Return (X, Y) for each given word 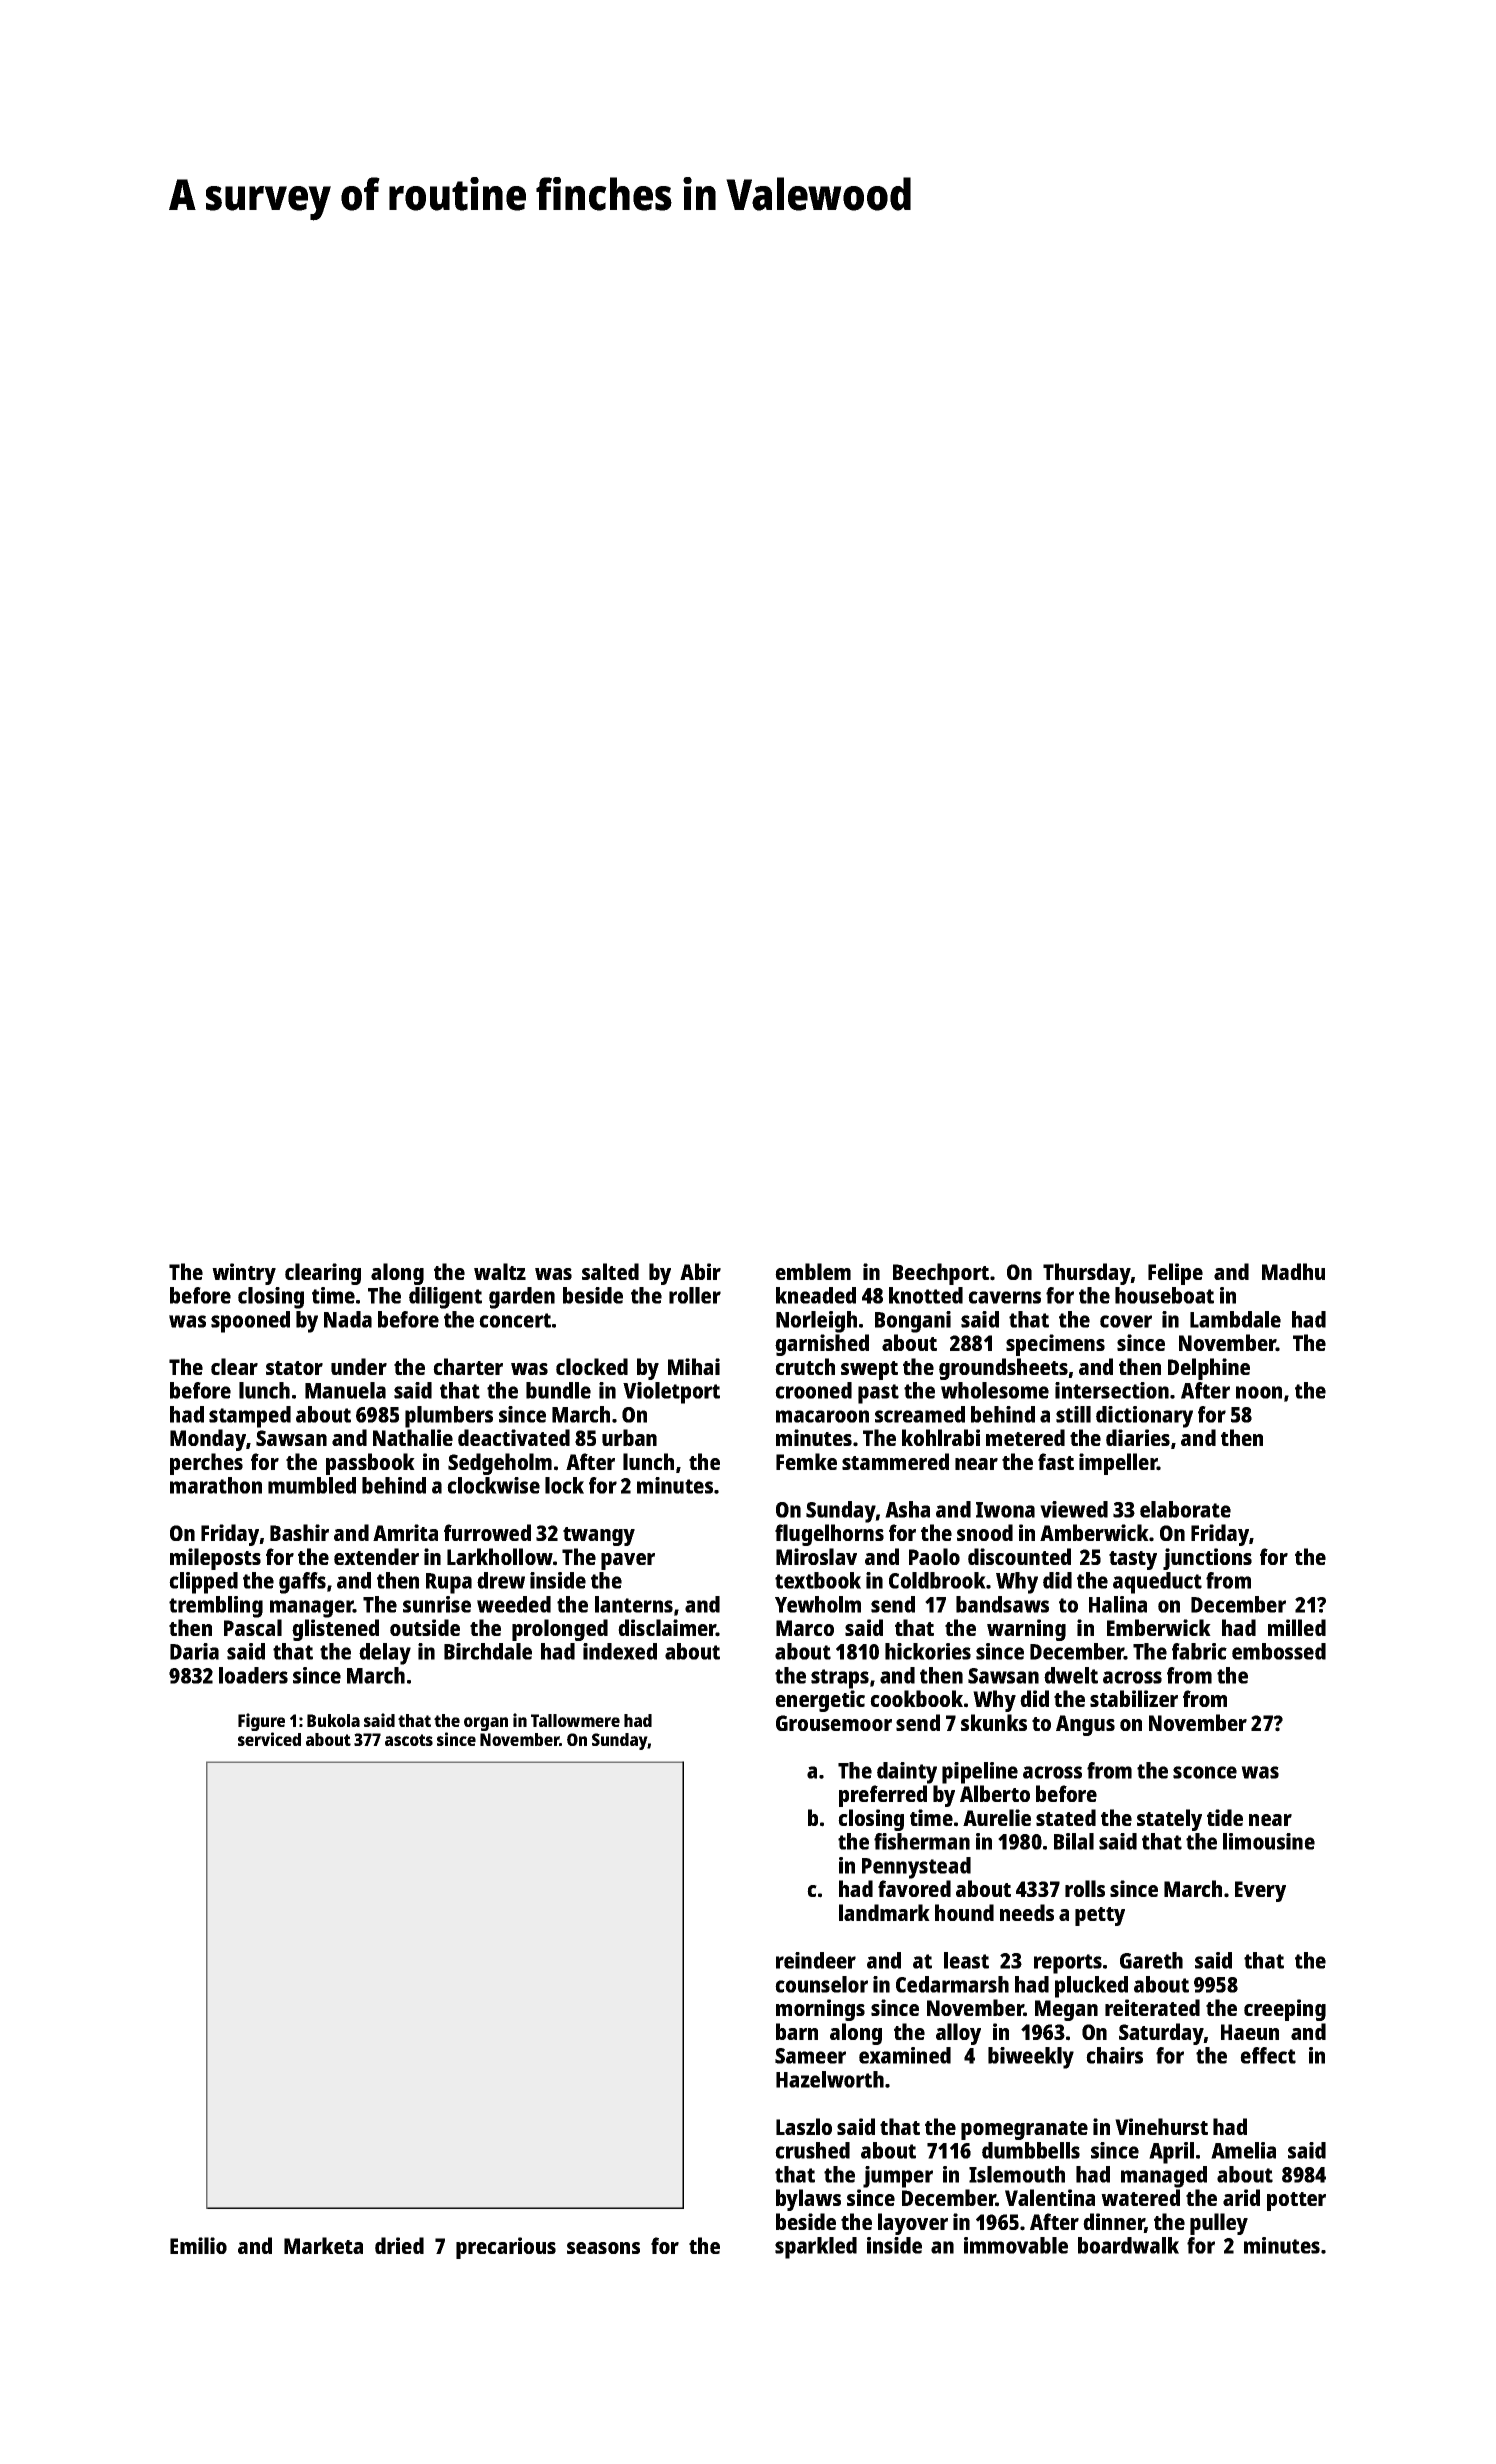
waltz (500, 1271)
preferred (883, 1796)
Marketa (323, 2245)
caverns (1004, 1297)
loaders (253, 1675)
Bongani (913, 1322)
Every (1260, 1891)
